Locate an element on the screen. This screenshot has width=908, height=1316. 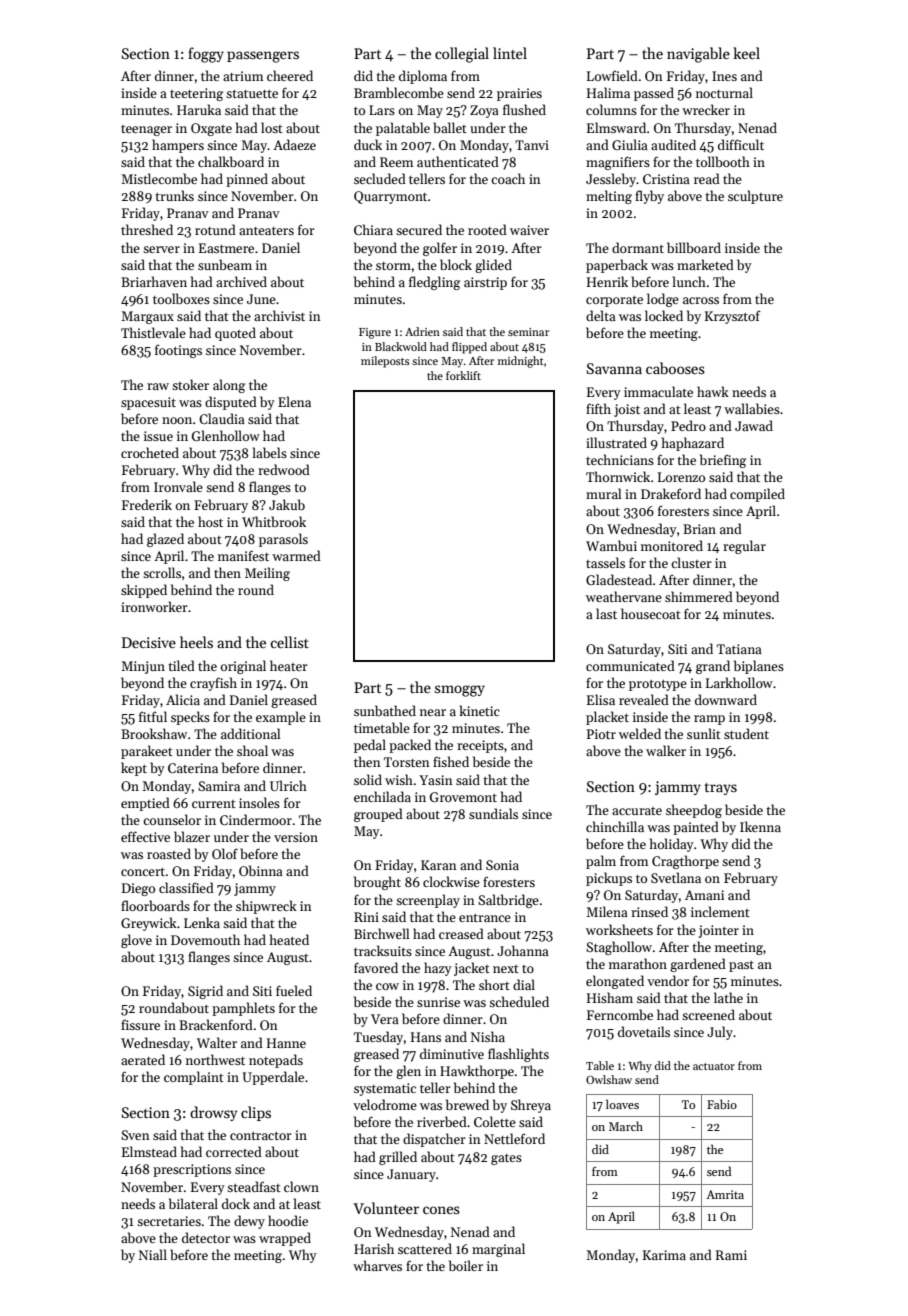
passengers is located at coordinates (263, 57).
